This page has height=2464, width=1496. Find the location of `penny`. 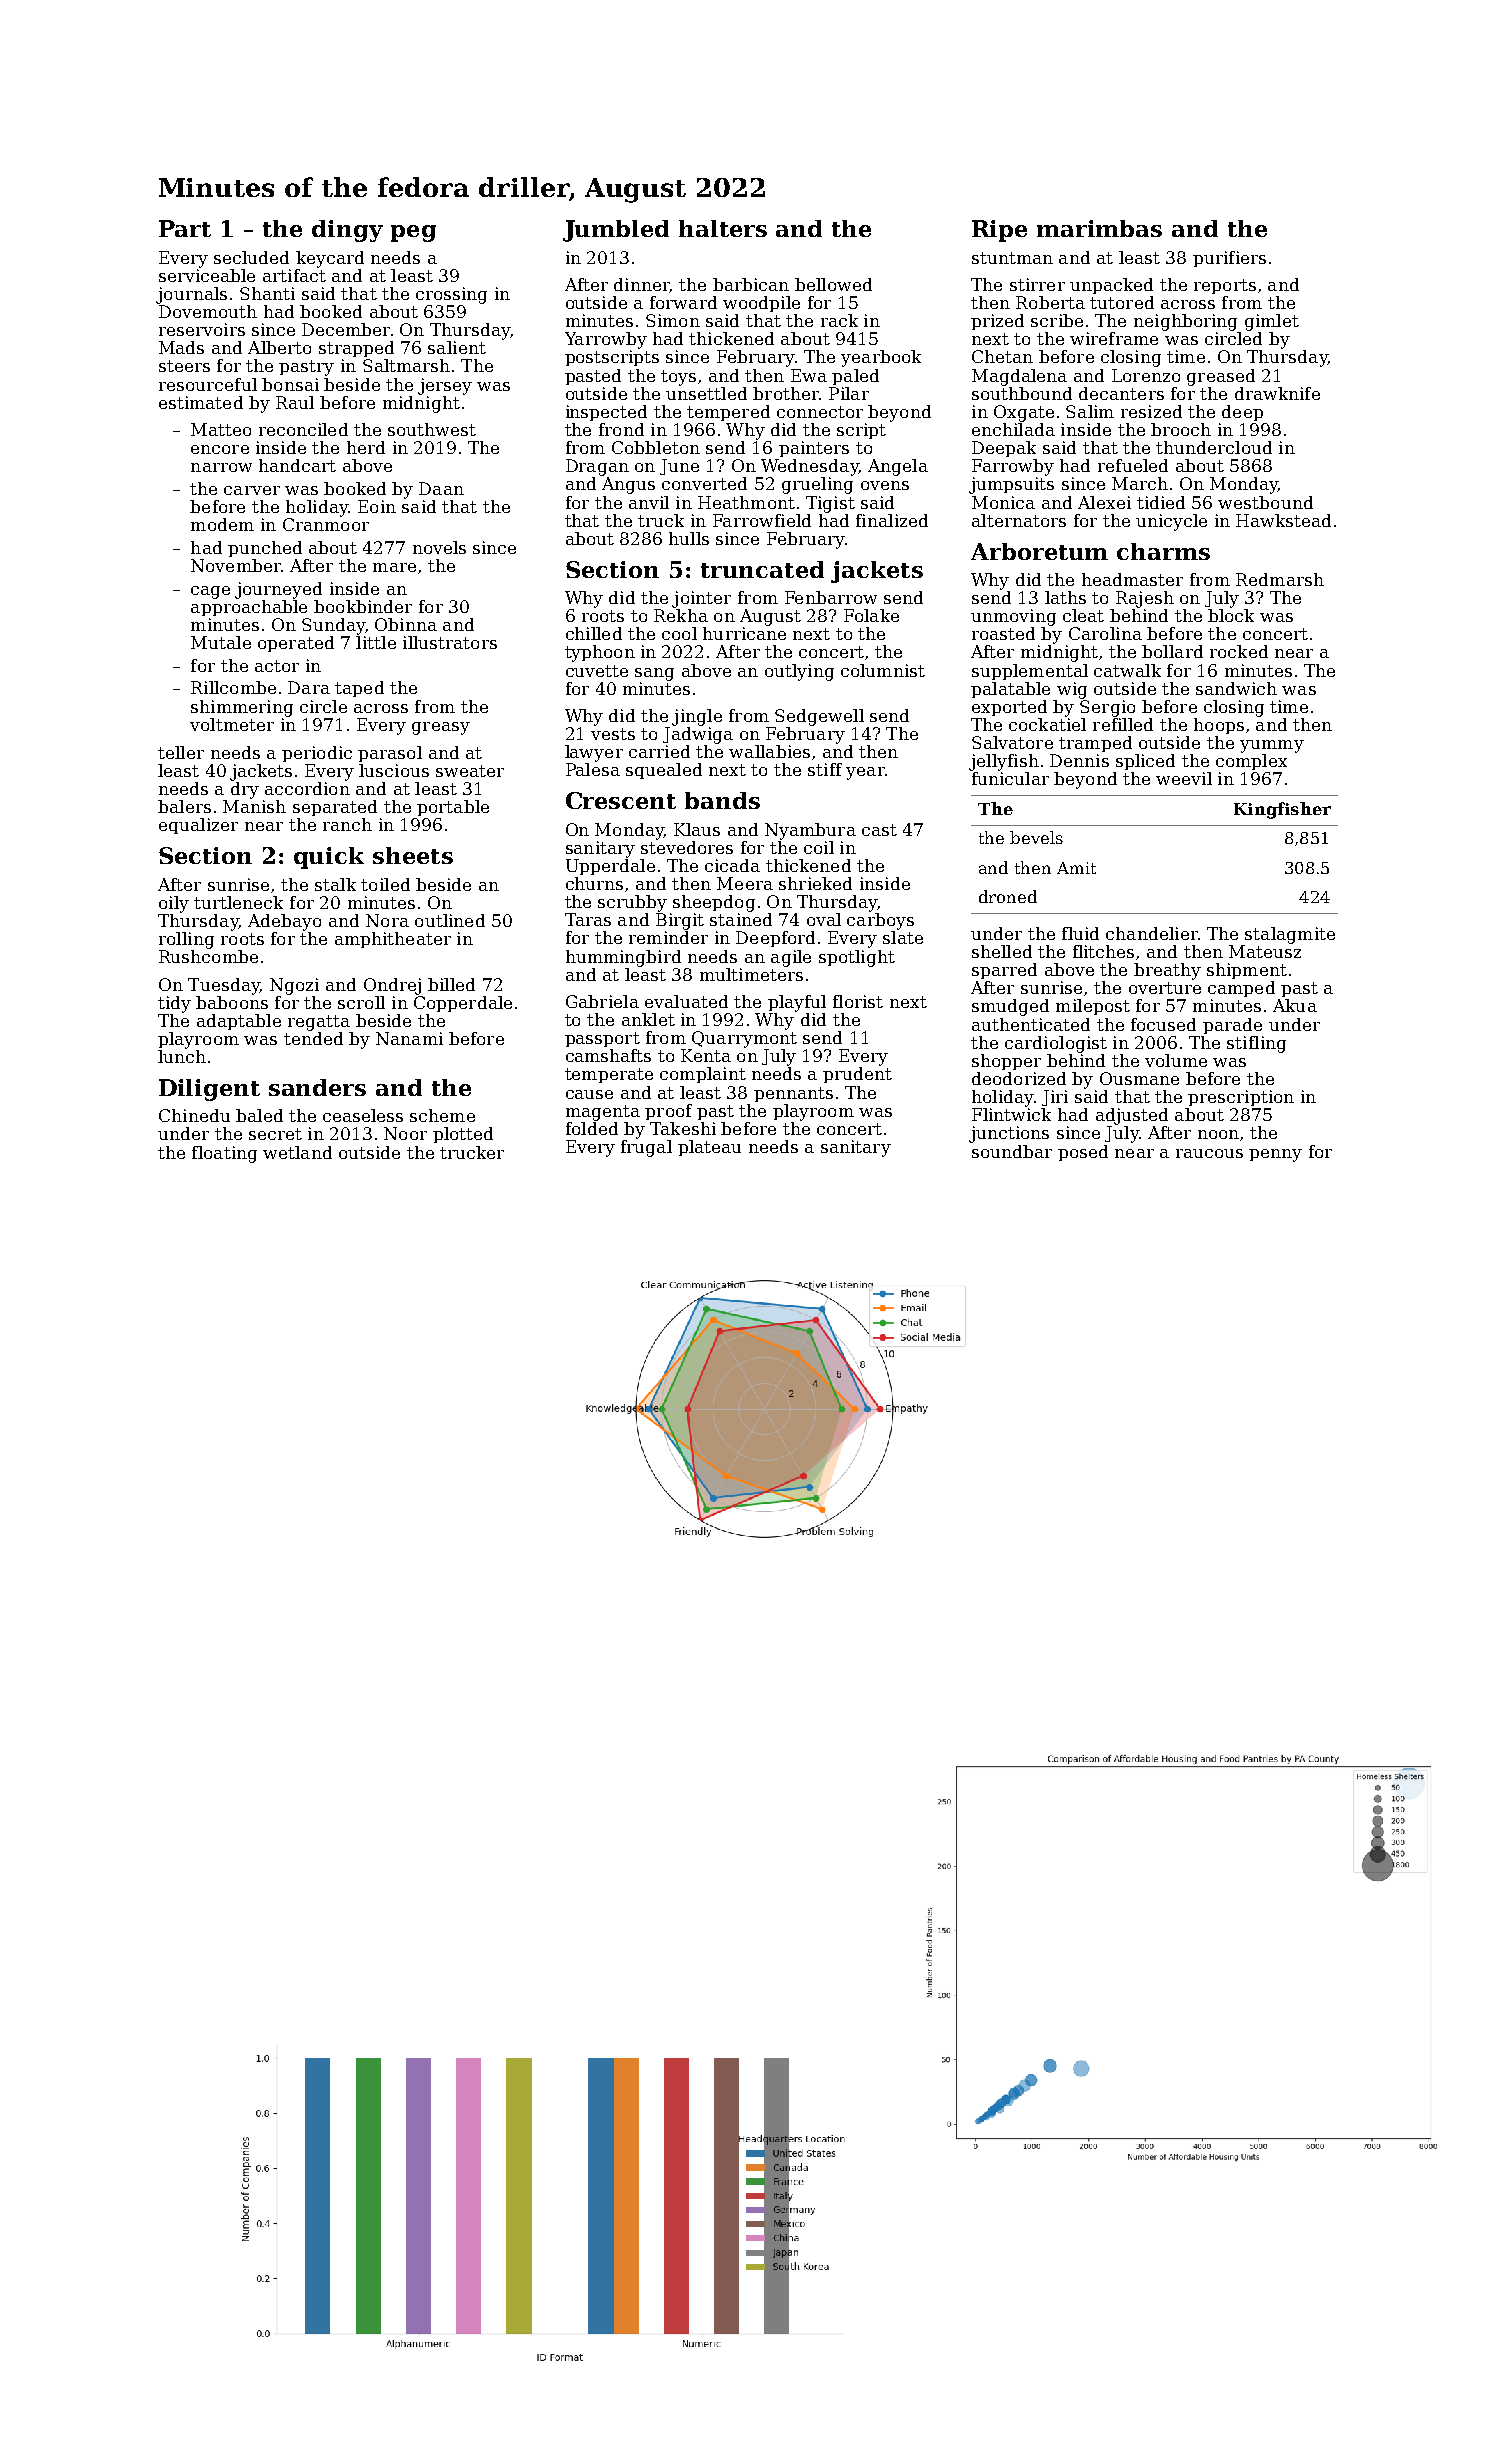

penny is located at coordinates (1275, 1155).
